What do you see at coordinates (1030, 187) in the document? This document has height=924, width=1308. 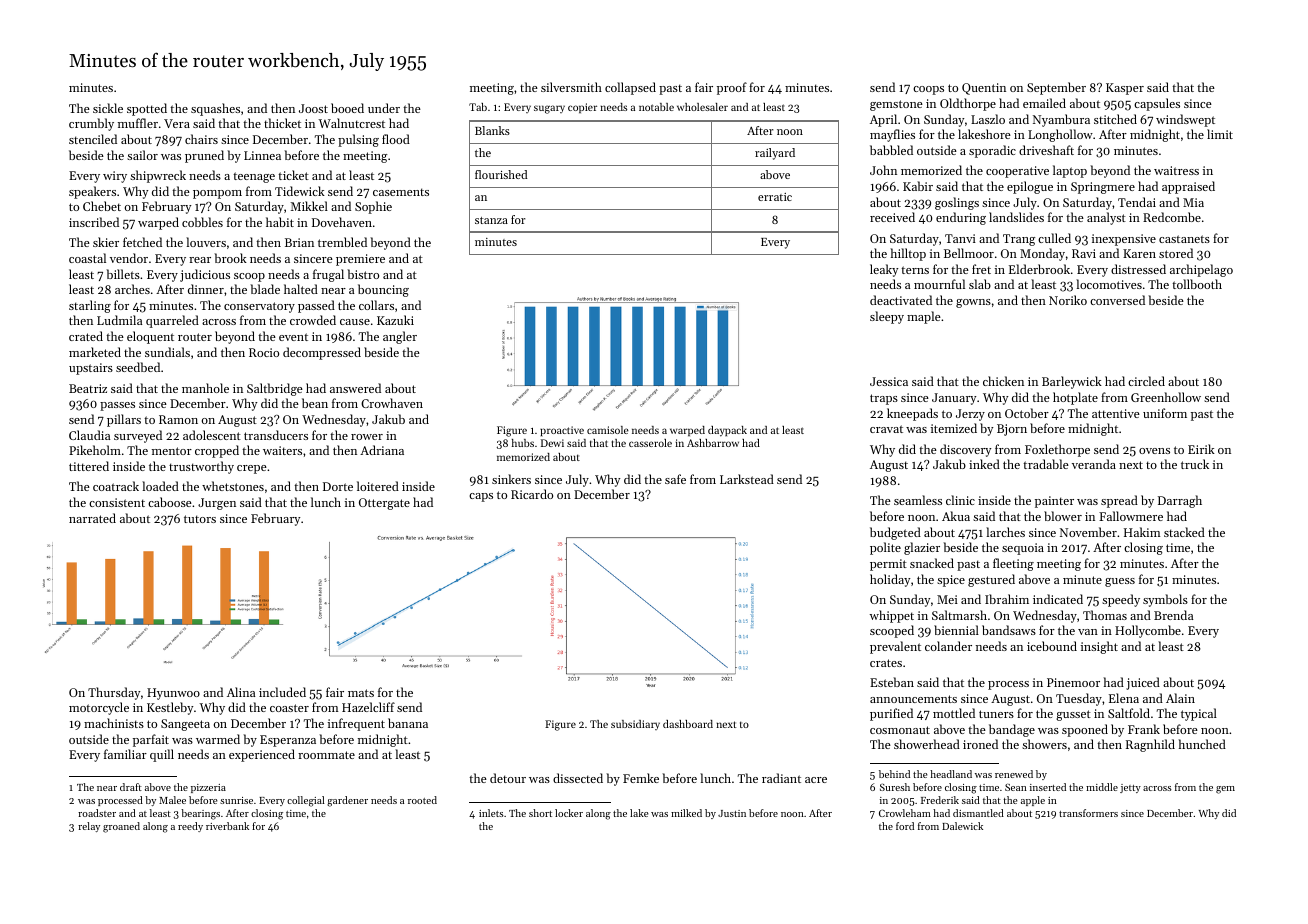 I see `epilogue` at bounding box center [1030, 187].
